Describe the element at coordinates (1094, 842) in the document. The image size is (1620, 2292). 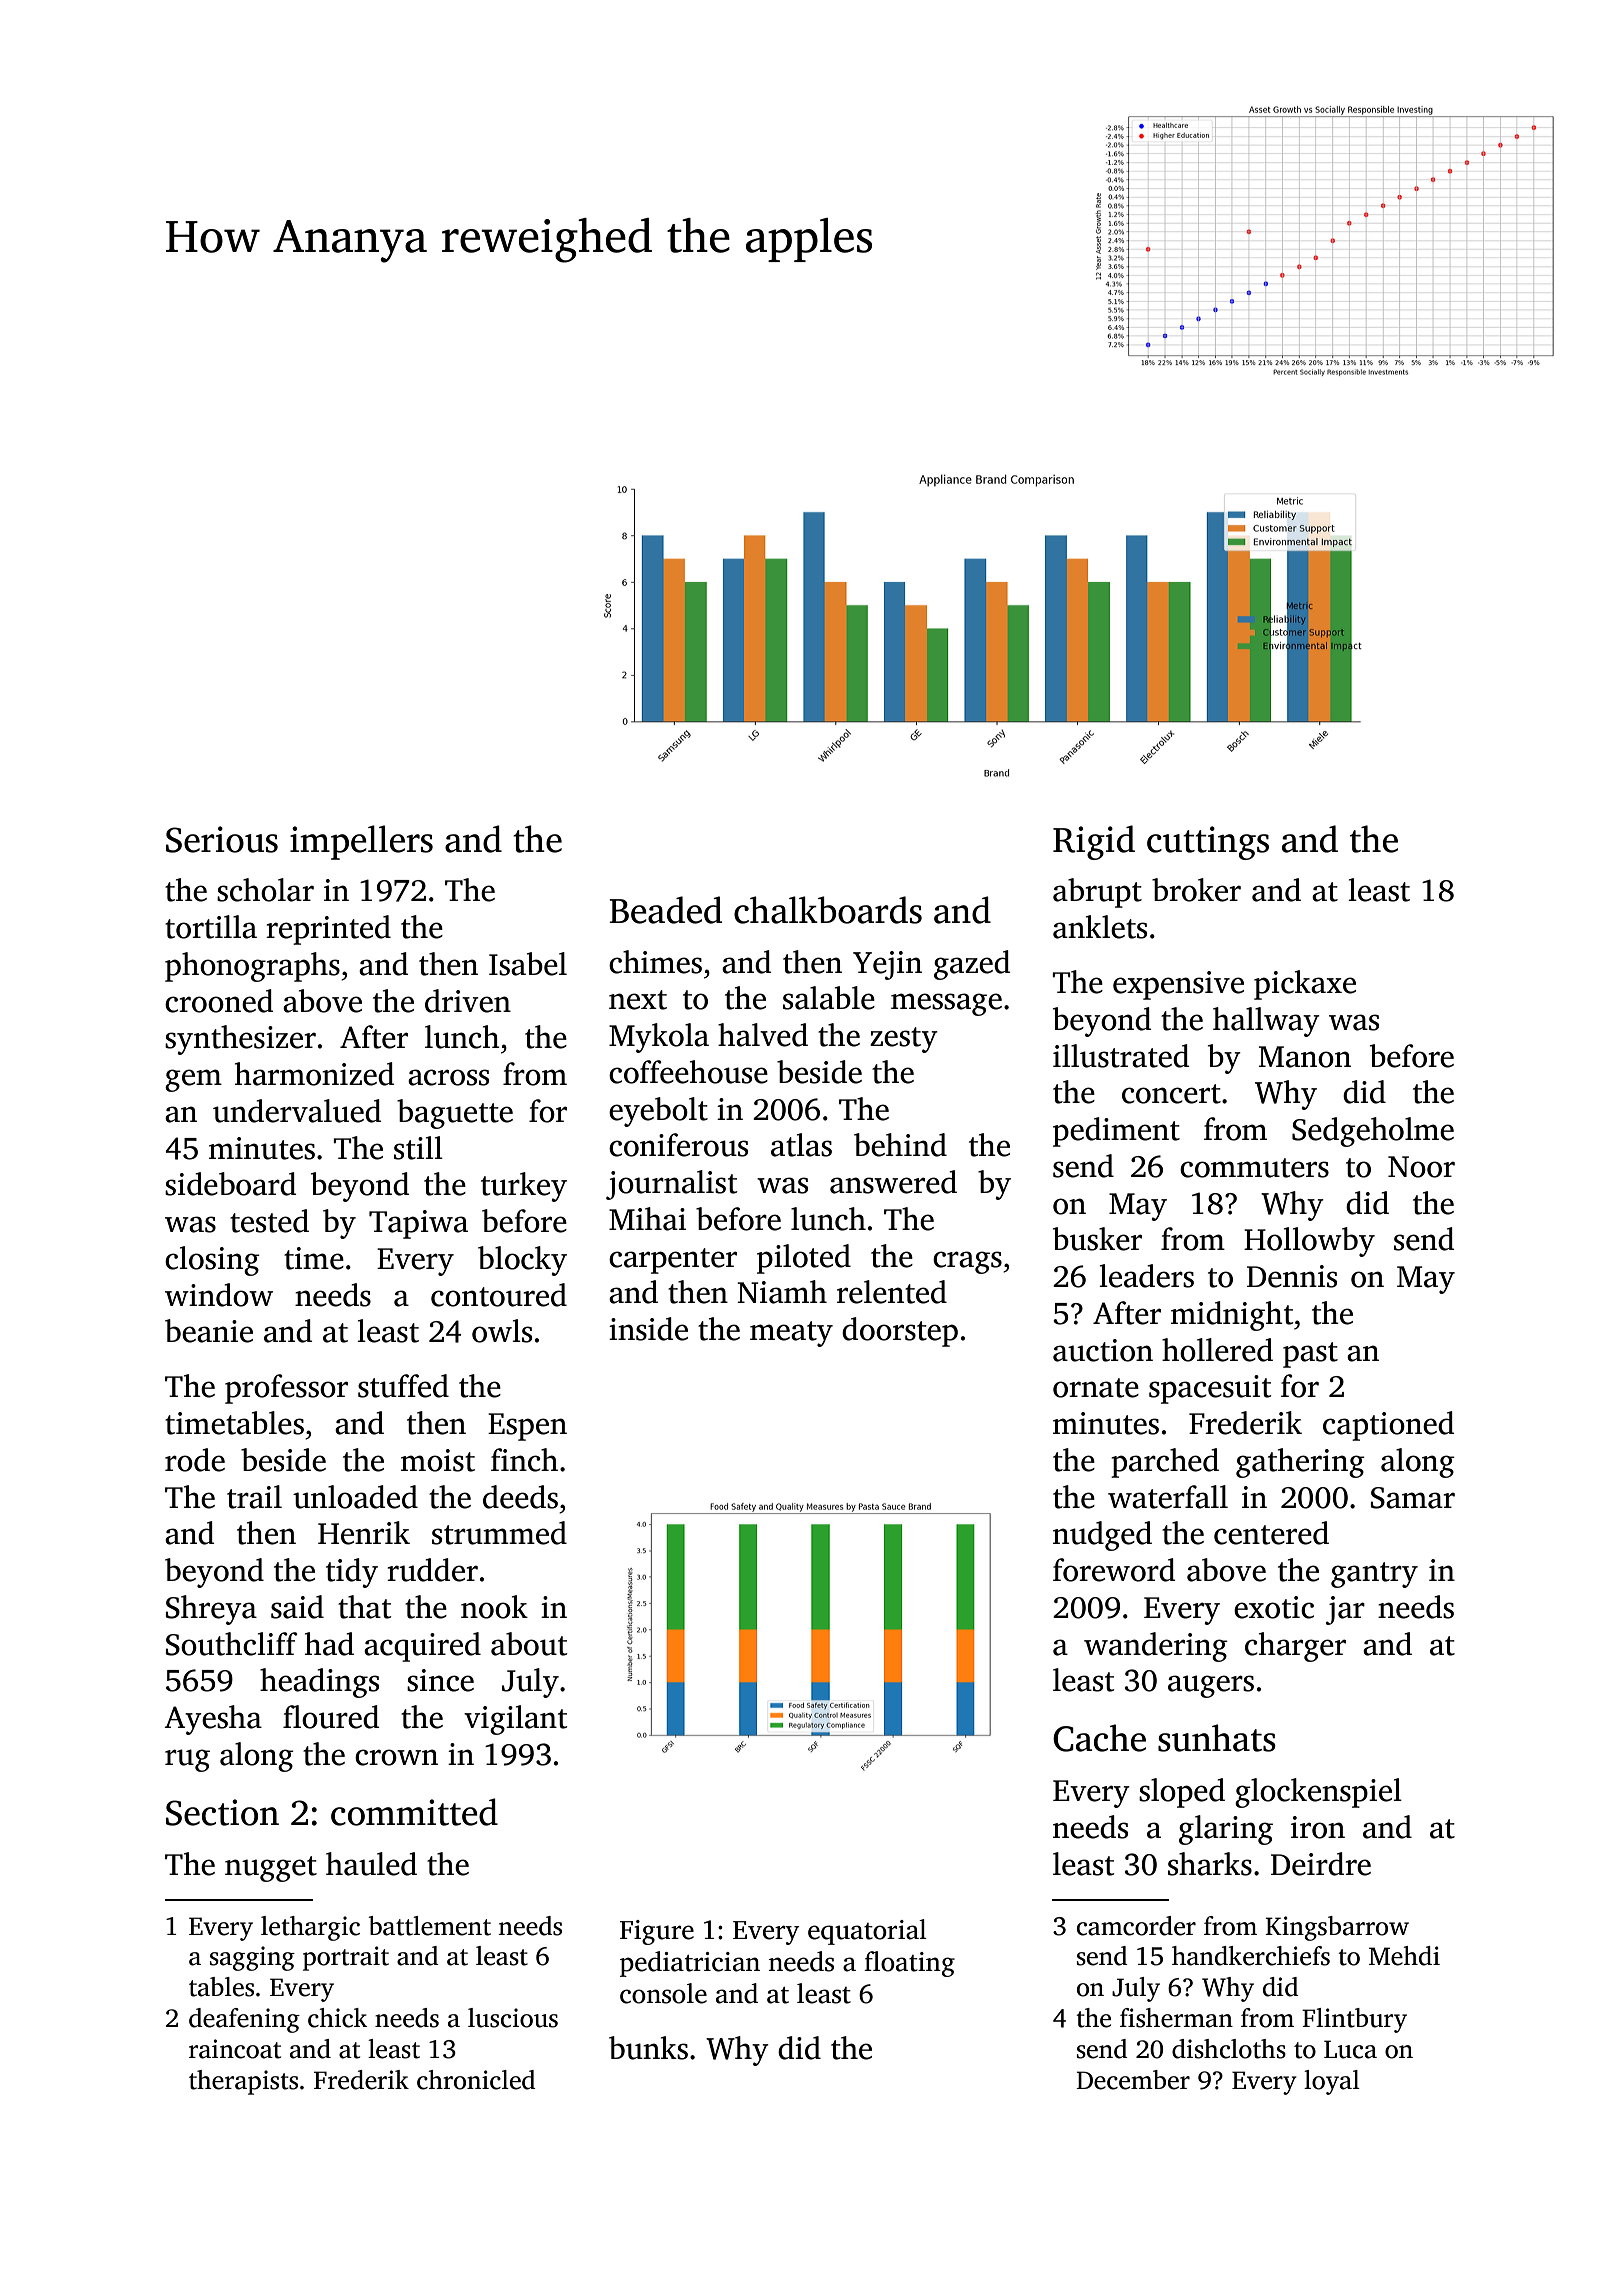
I see `Rigid` at that location.
